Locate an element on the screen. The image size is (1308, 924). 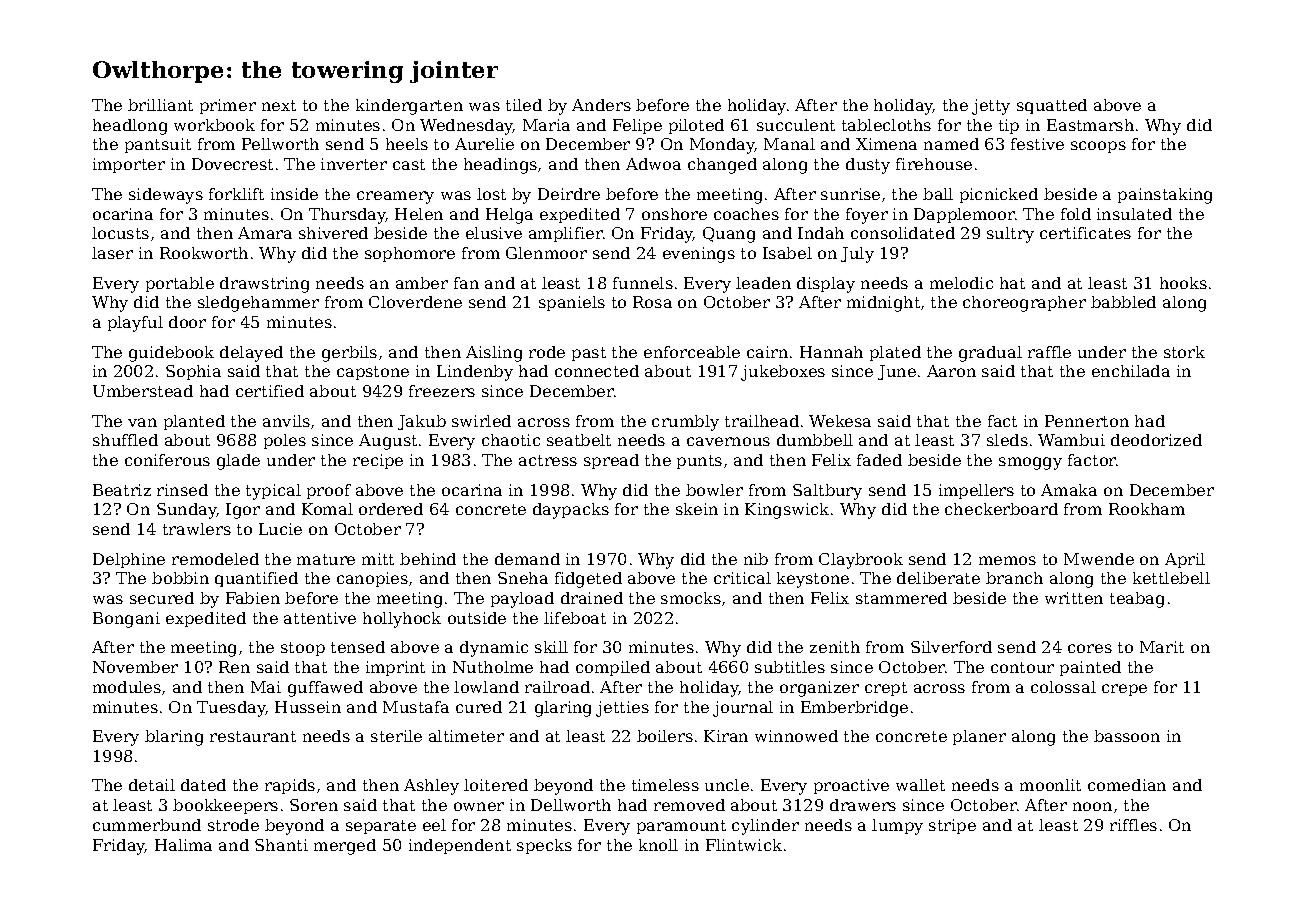
door is located at coordinates (187, 322).
